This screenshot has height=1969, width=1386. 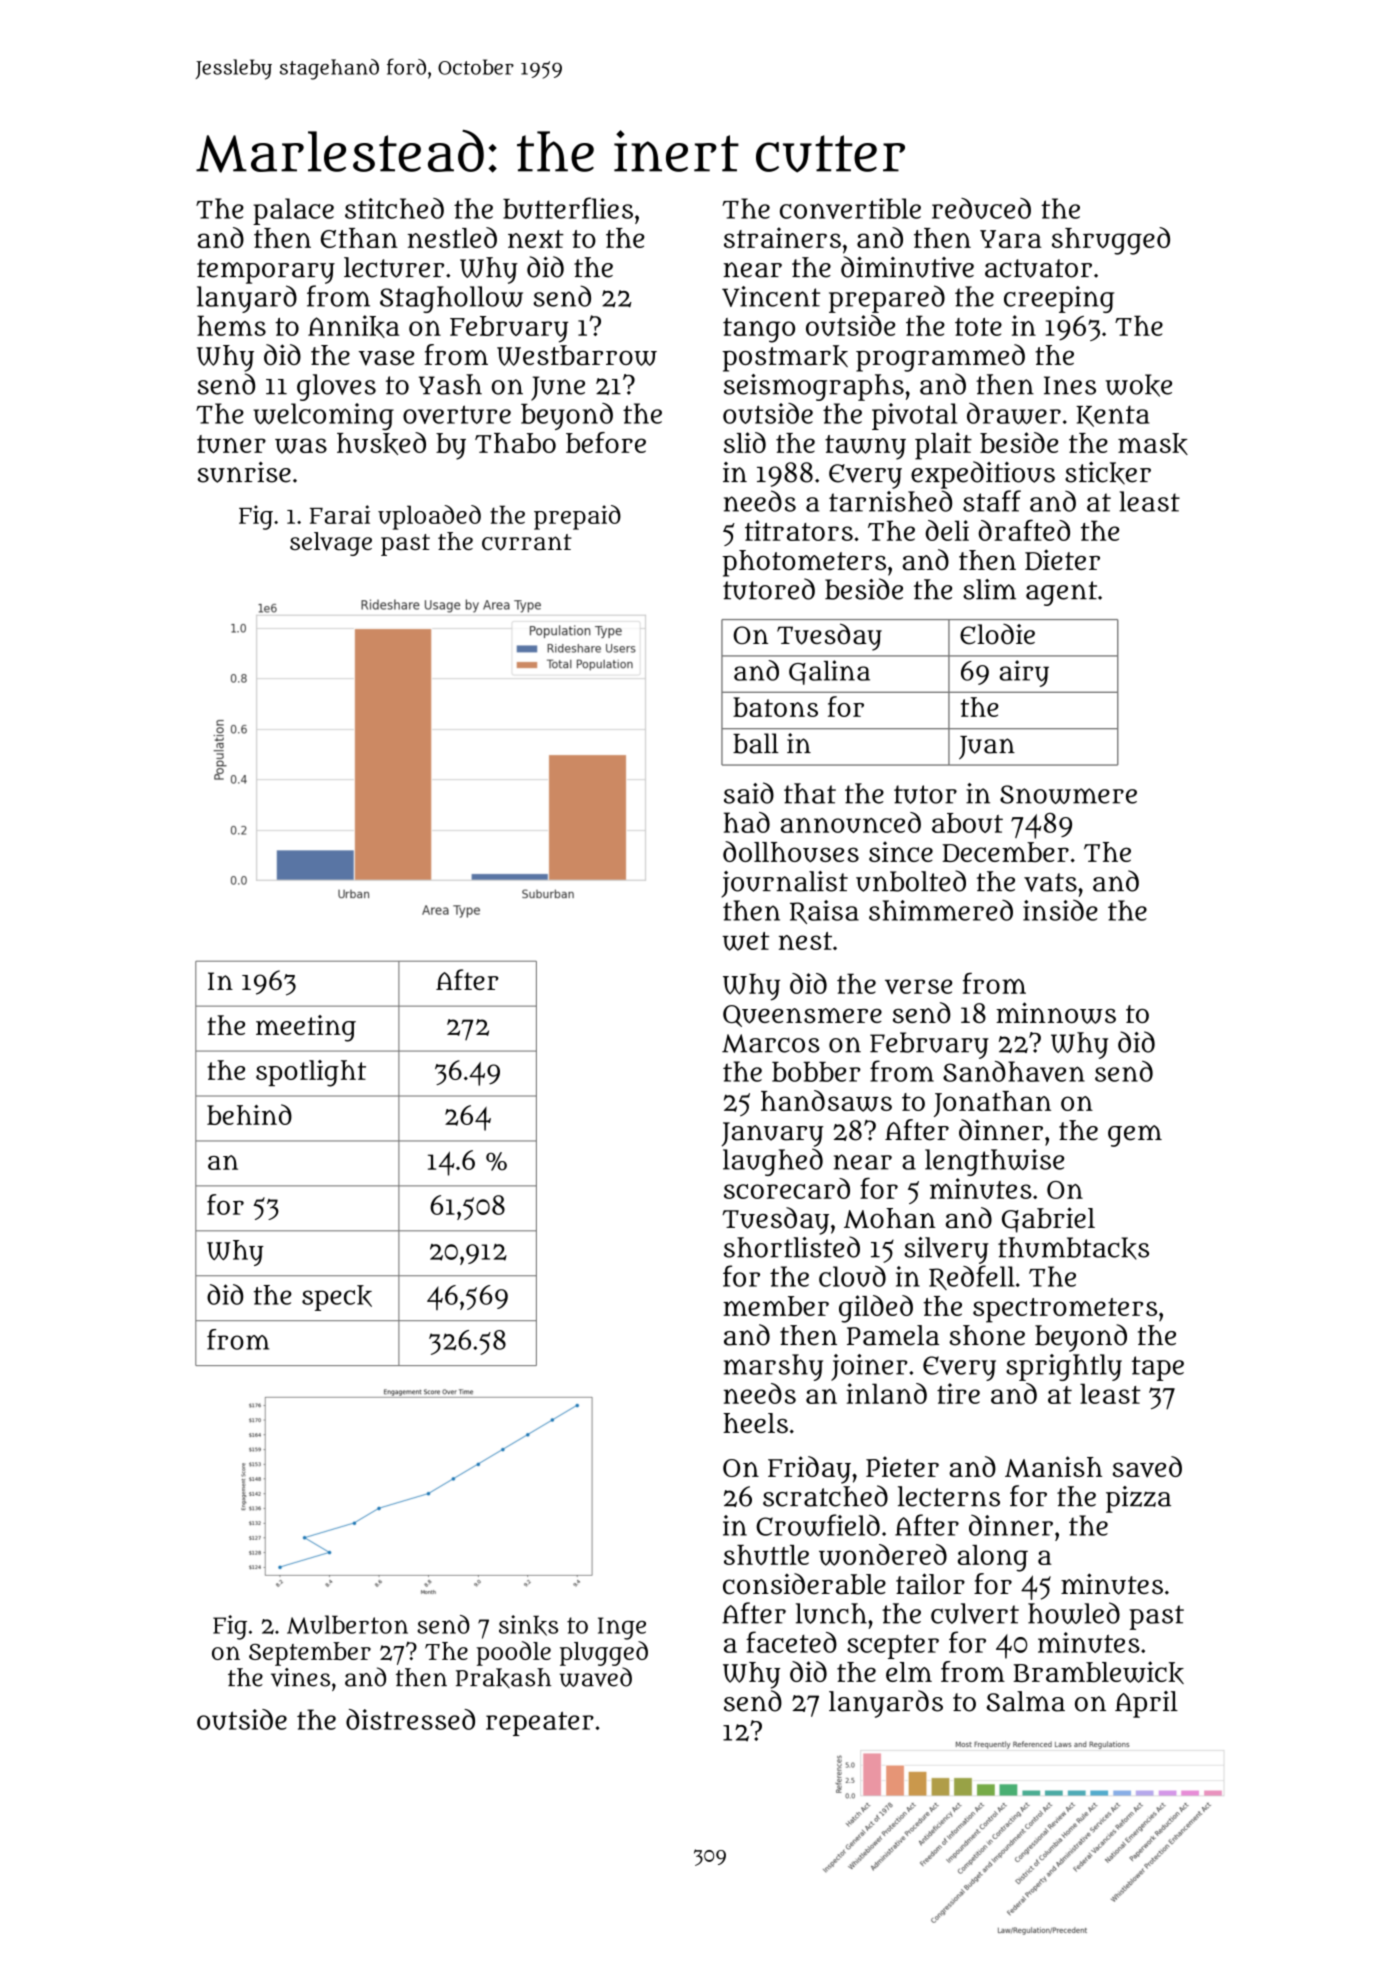 I want to click on Sandhaven, so click(x=1014, y=1071).
